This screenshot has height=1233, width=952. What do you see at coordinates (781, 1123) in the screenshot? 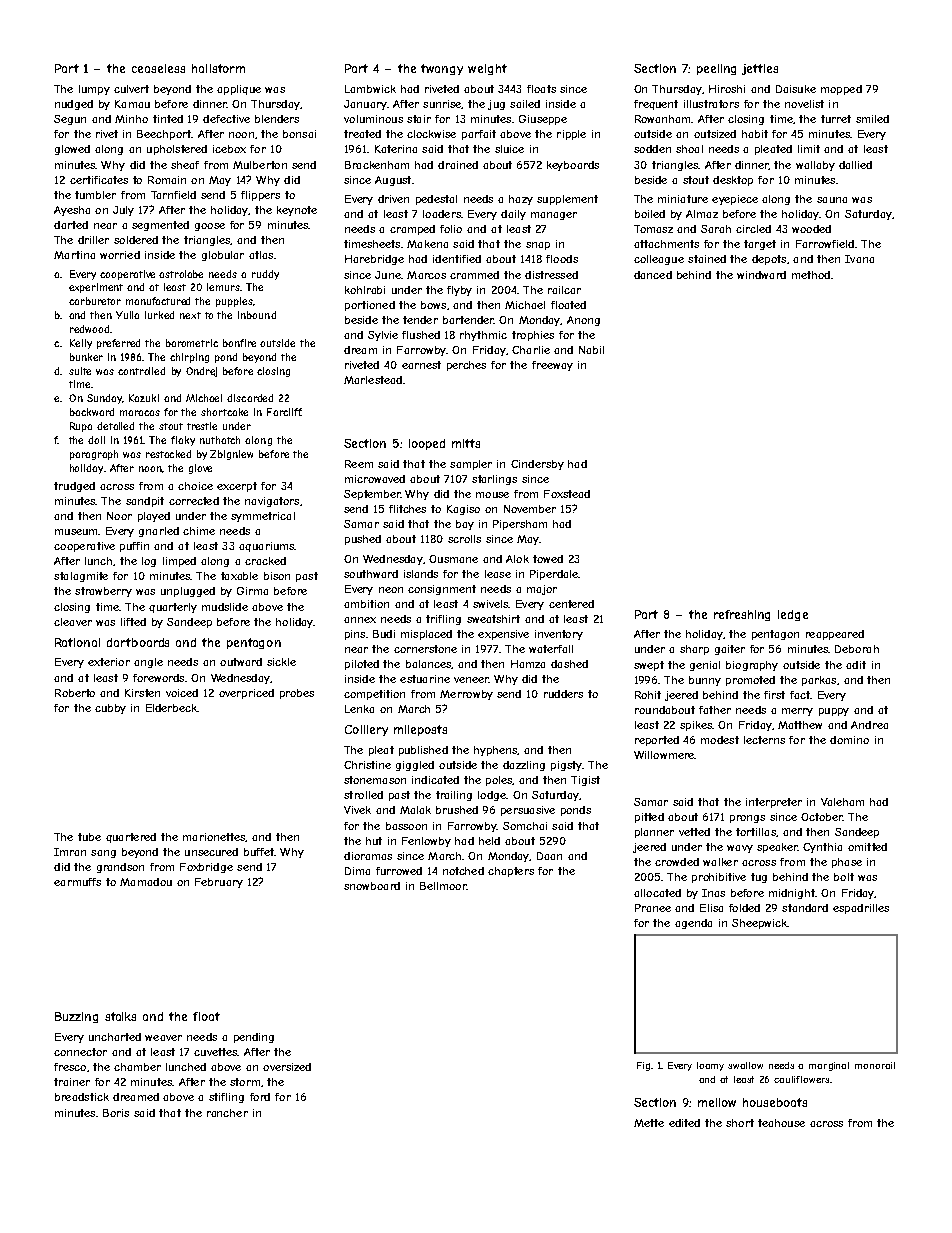
I see `teahouse` at bounding box center [781, 1123].
